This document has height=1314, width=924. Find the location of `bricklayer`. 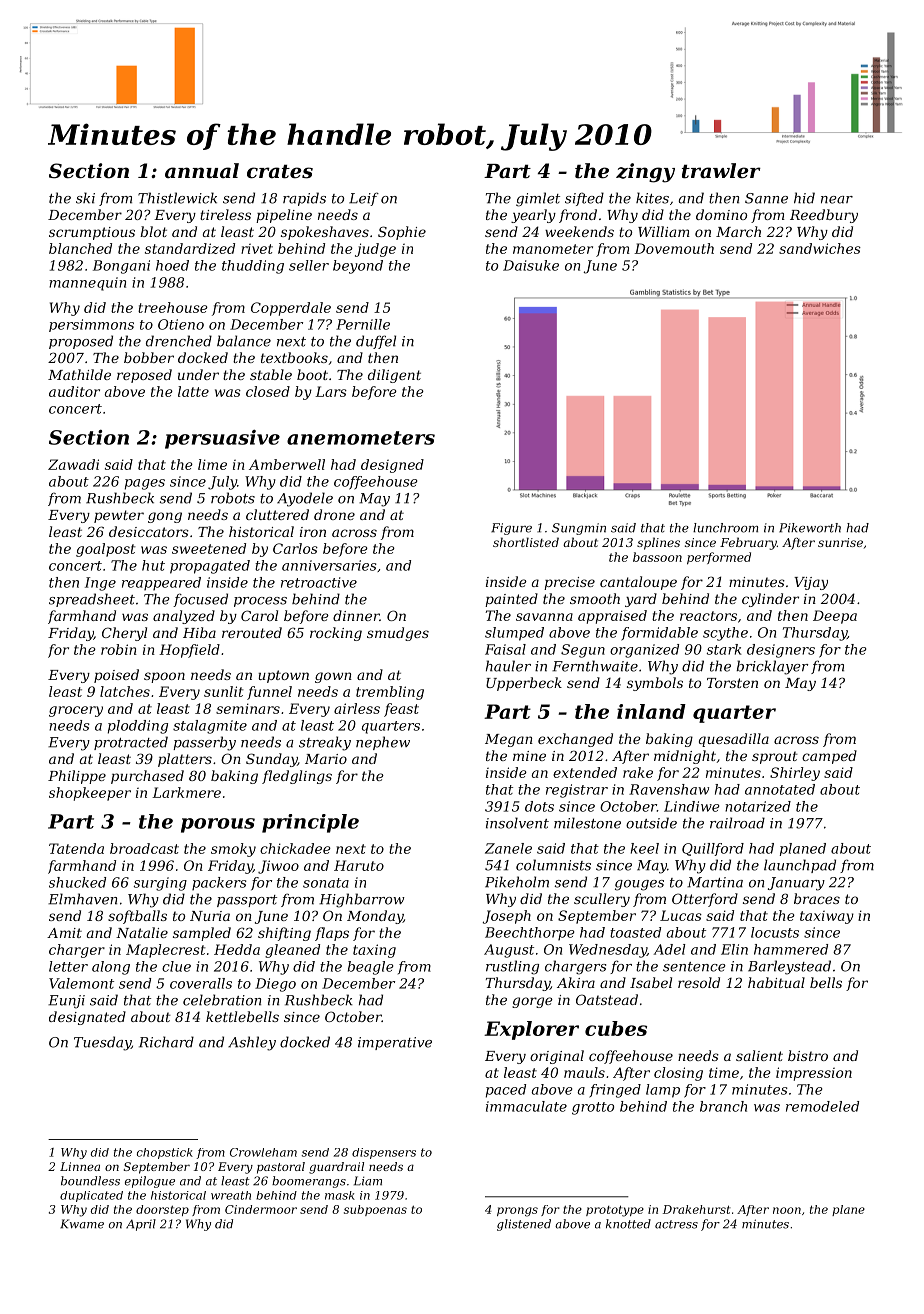

bricklayer is located at coordinates (772, 667).
